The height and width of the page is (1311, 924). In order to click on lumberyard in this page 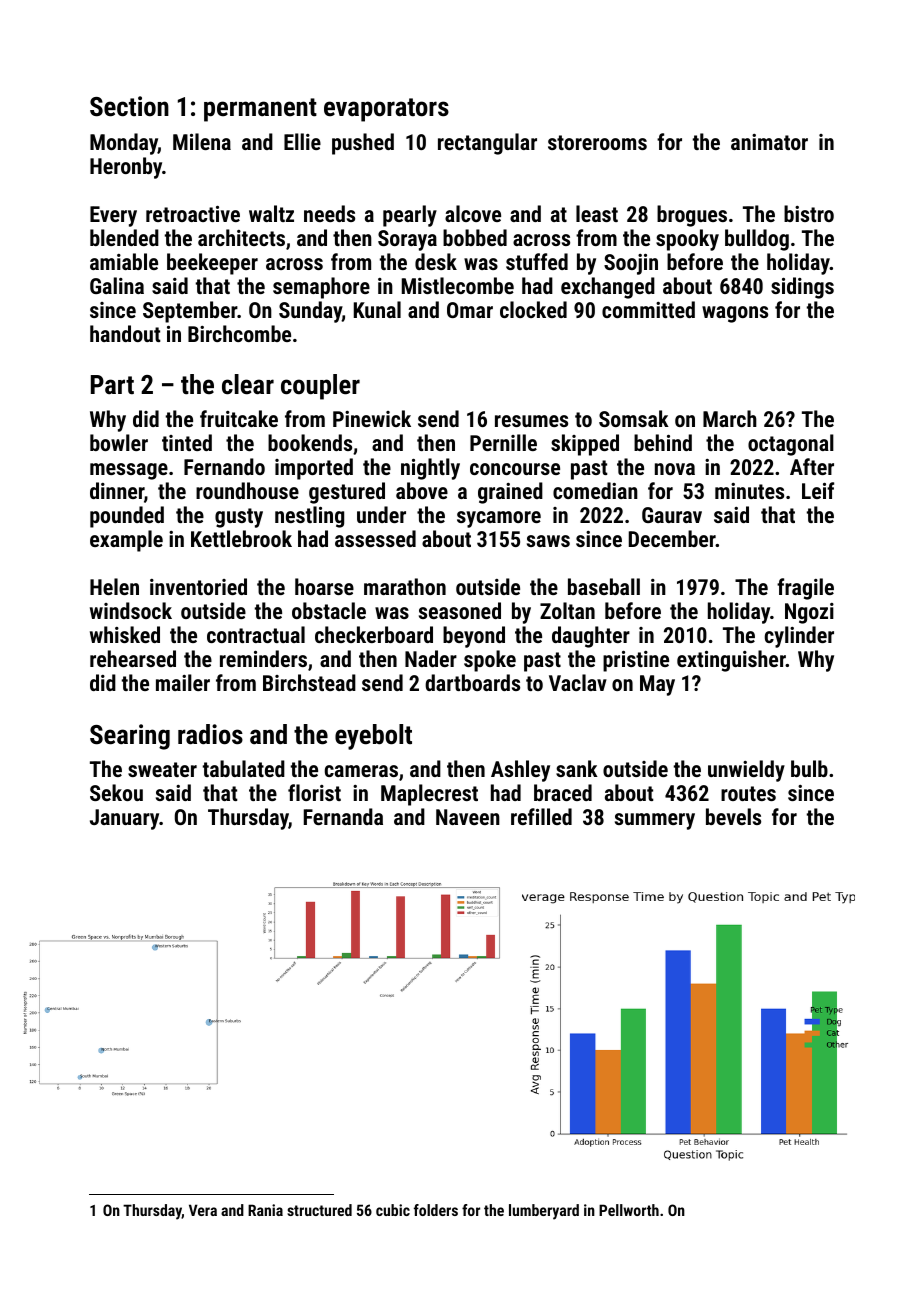, I will do `click(544, 1212)`.
